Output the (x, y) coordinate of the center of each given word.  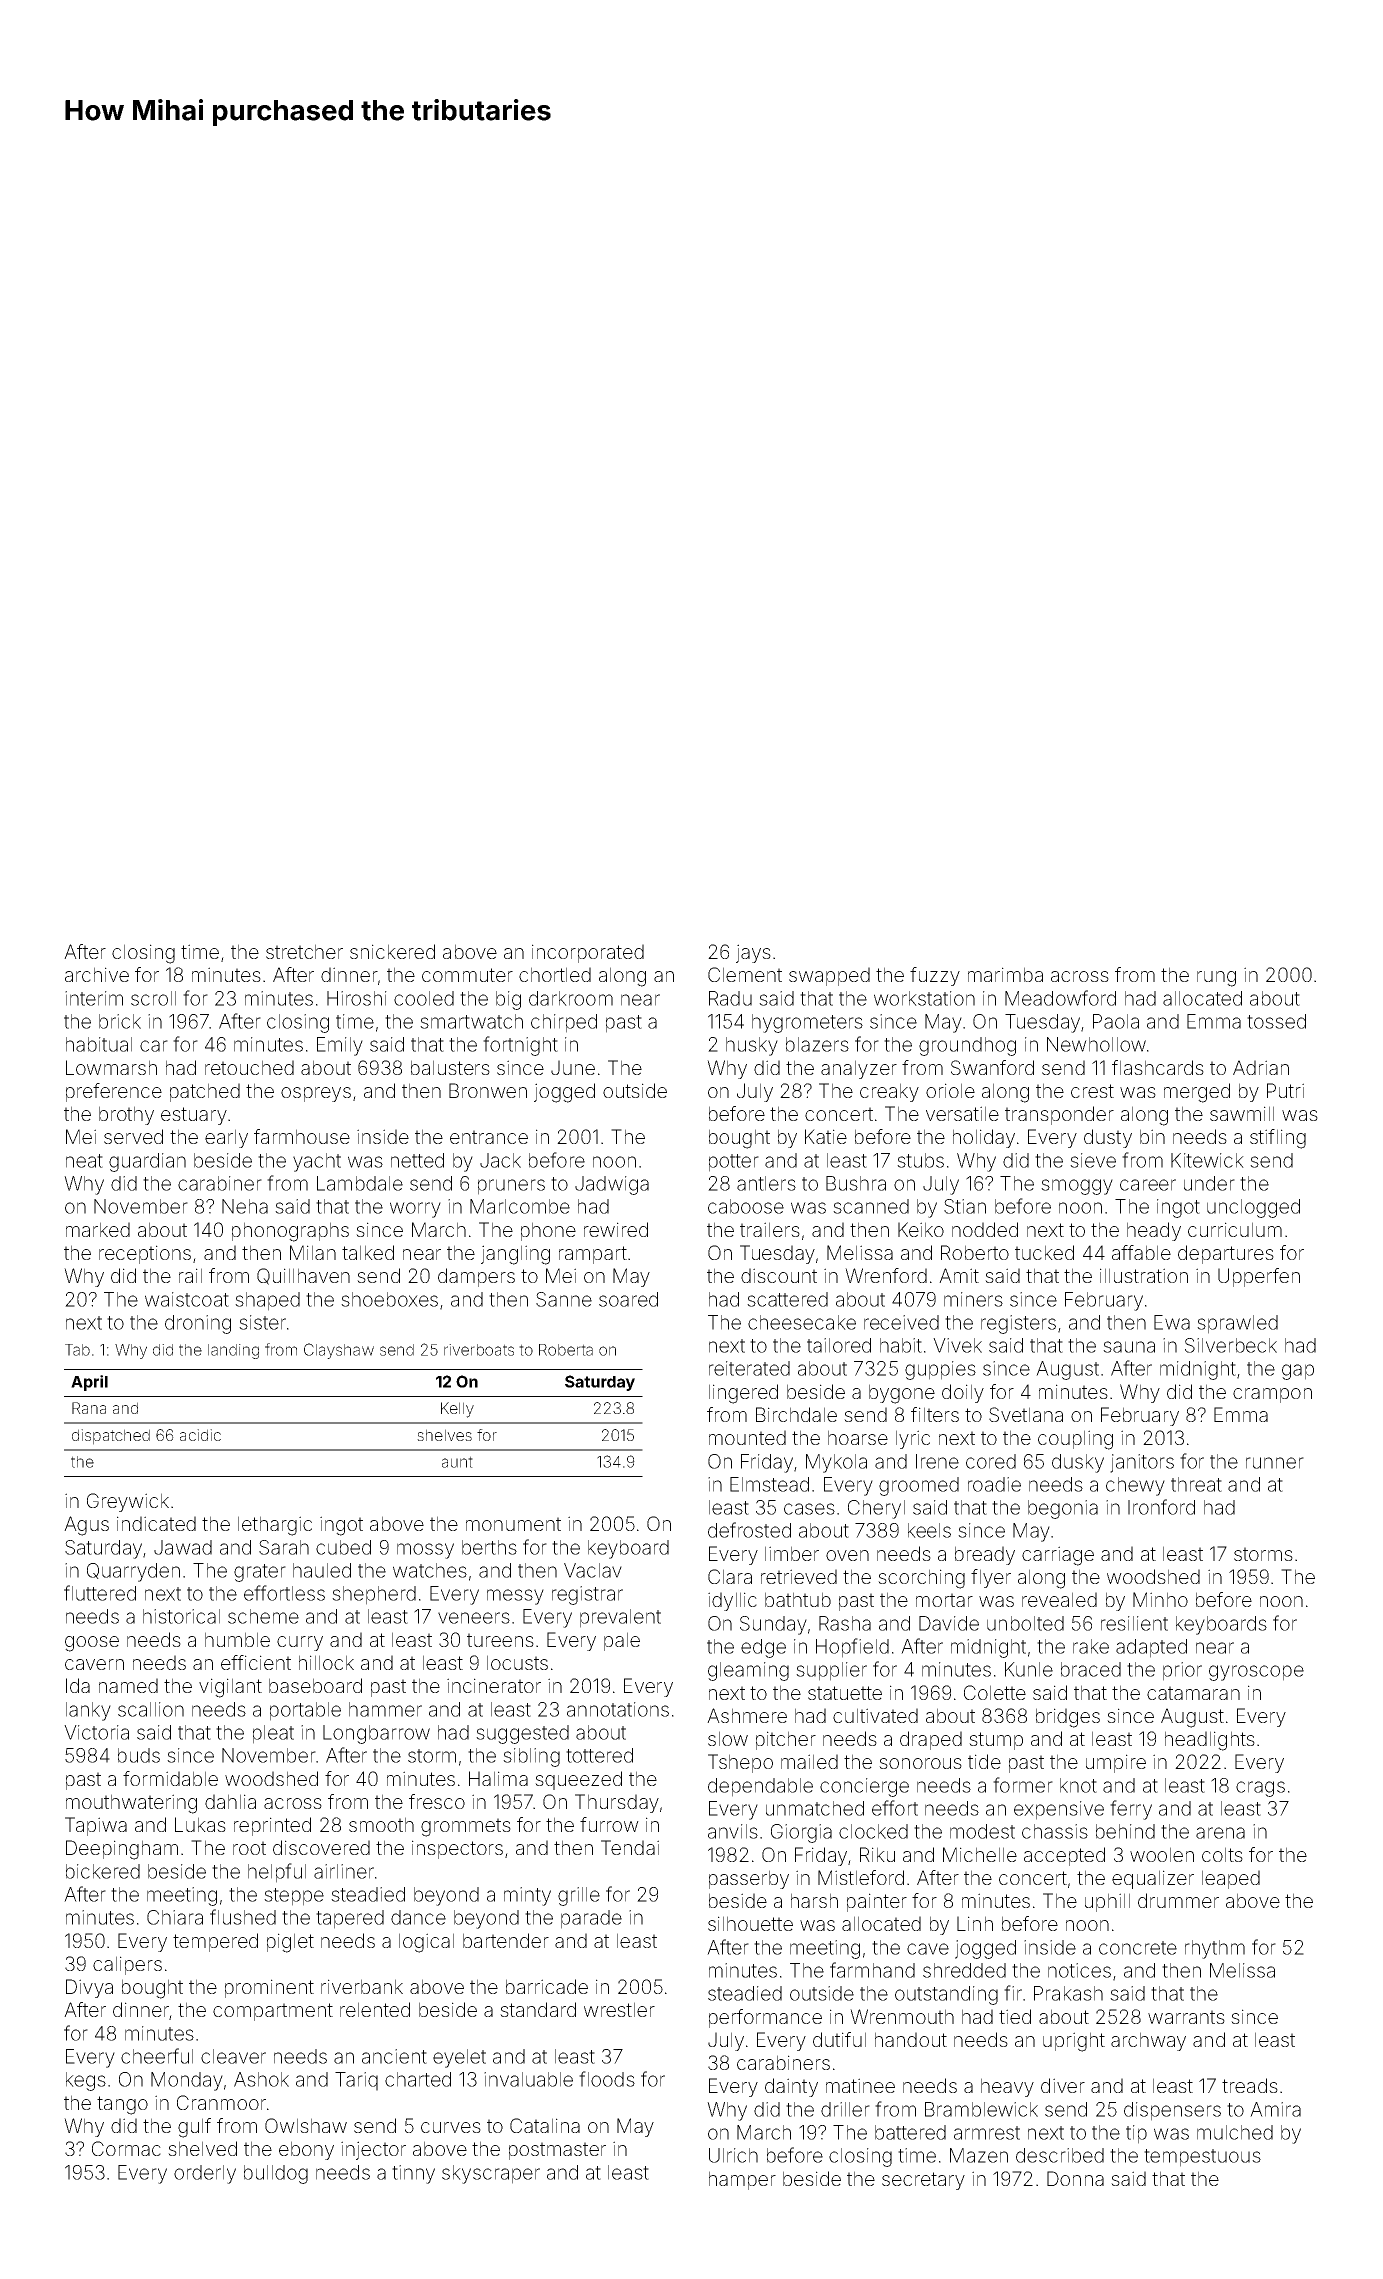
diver (1063, 2085)
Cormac (126, 2148)
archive (97, 974)
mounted (747, 1437)
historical (181, 1616)
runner (1275, 1463)
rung (1216, 979)
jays (753, 953)
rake (1091, 1646)
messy (515, 1597)
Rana (89, 1408)
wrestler (619, 2009)
